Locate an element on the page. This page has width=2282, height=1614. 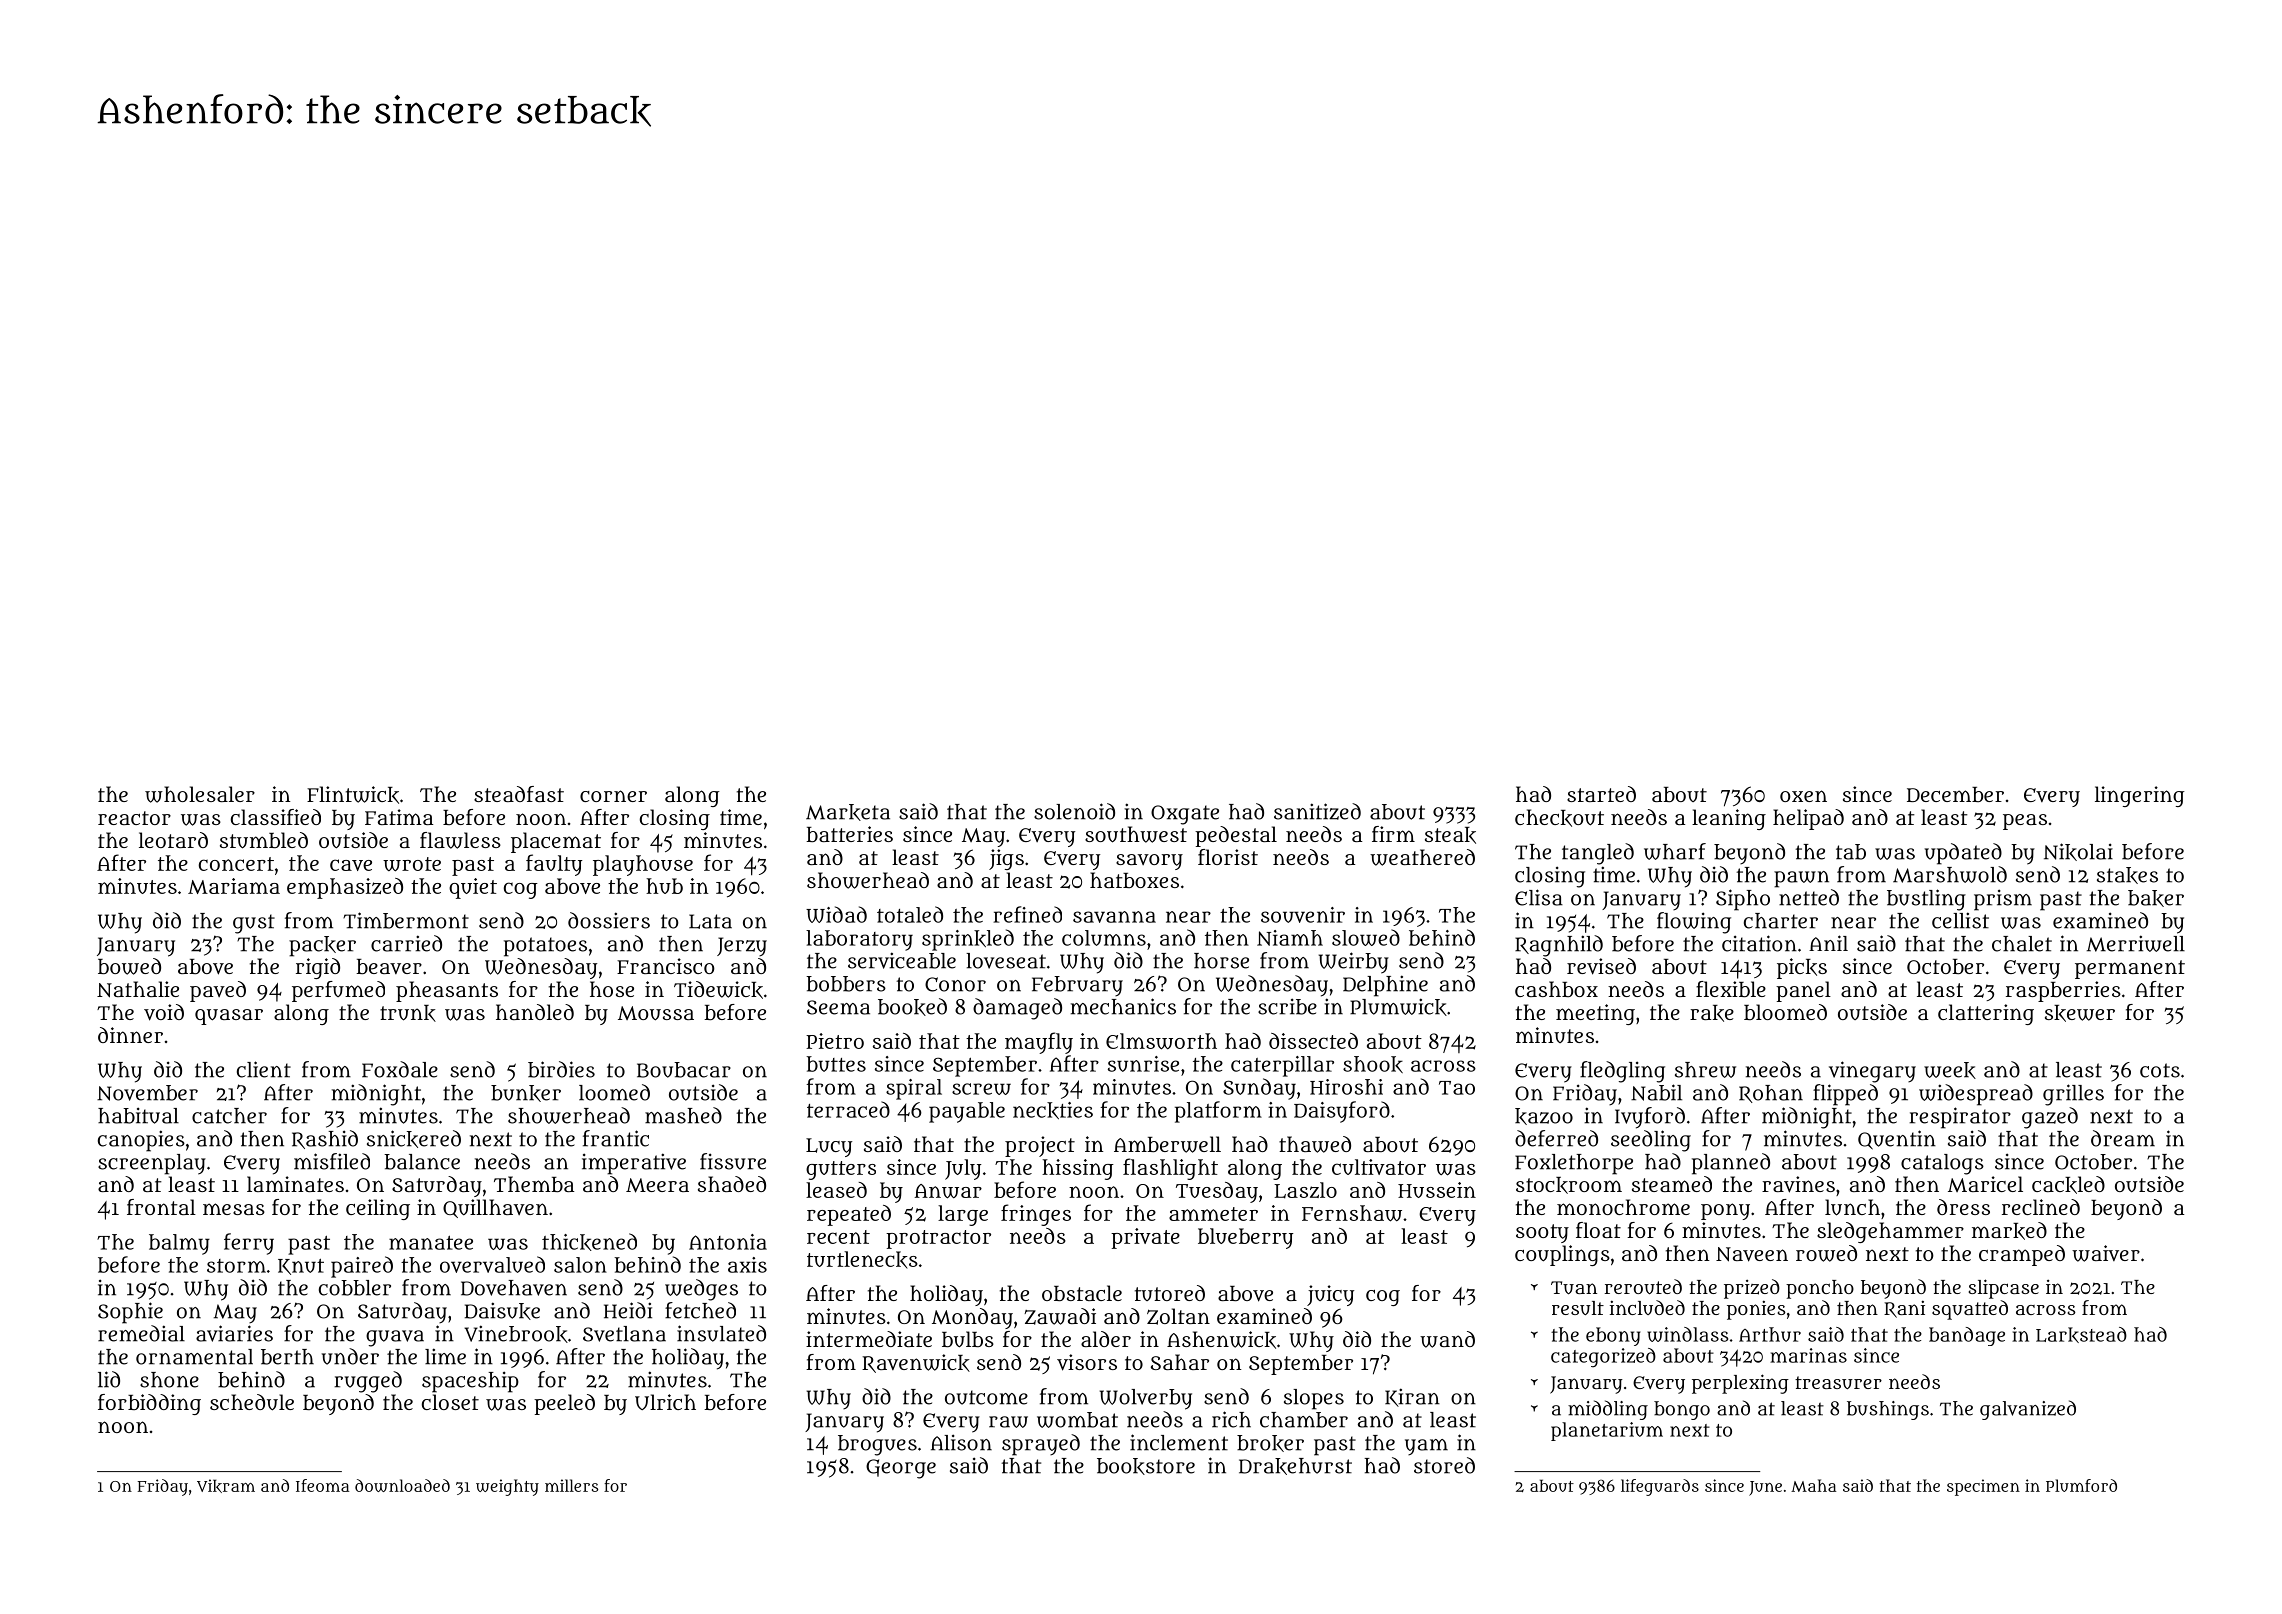
trunk is located at coordinates (408, 1013).
